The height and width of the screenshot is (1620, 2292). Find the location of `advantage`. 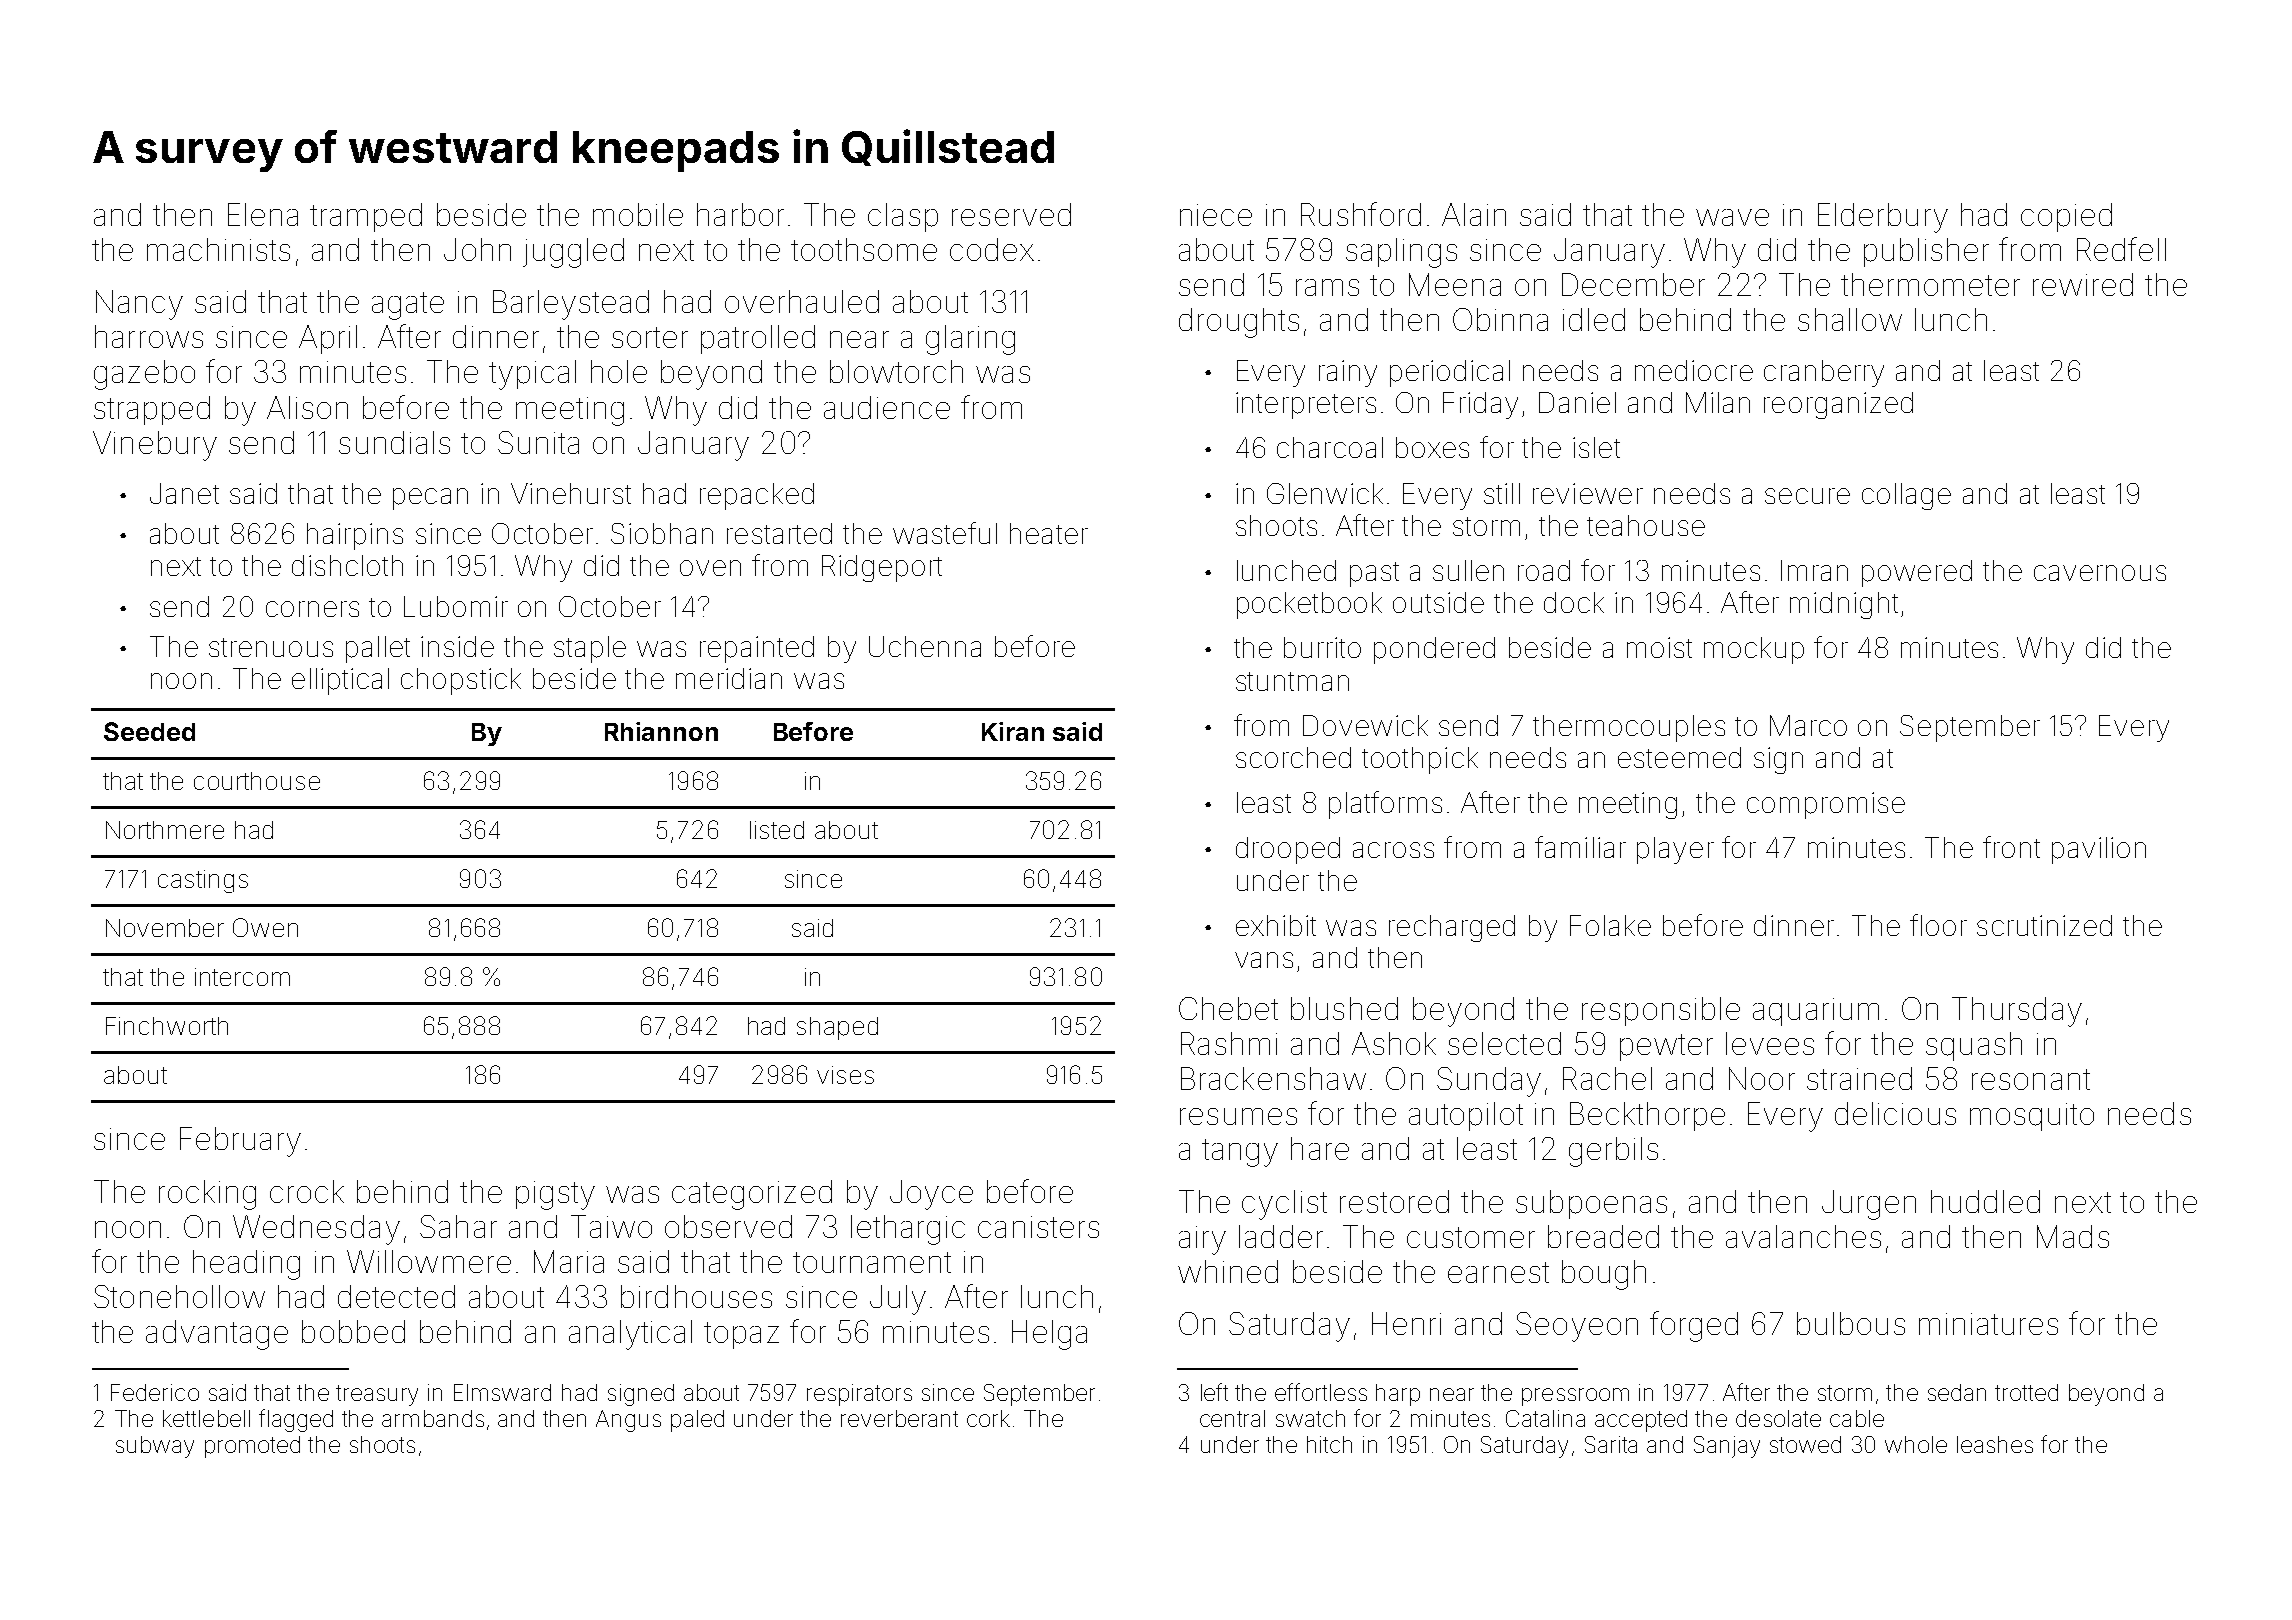

advantage is located at coordinates (217, 1335).
